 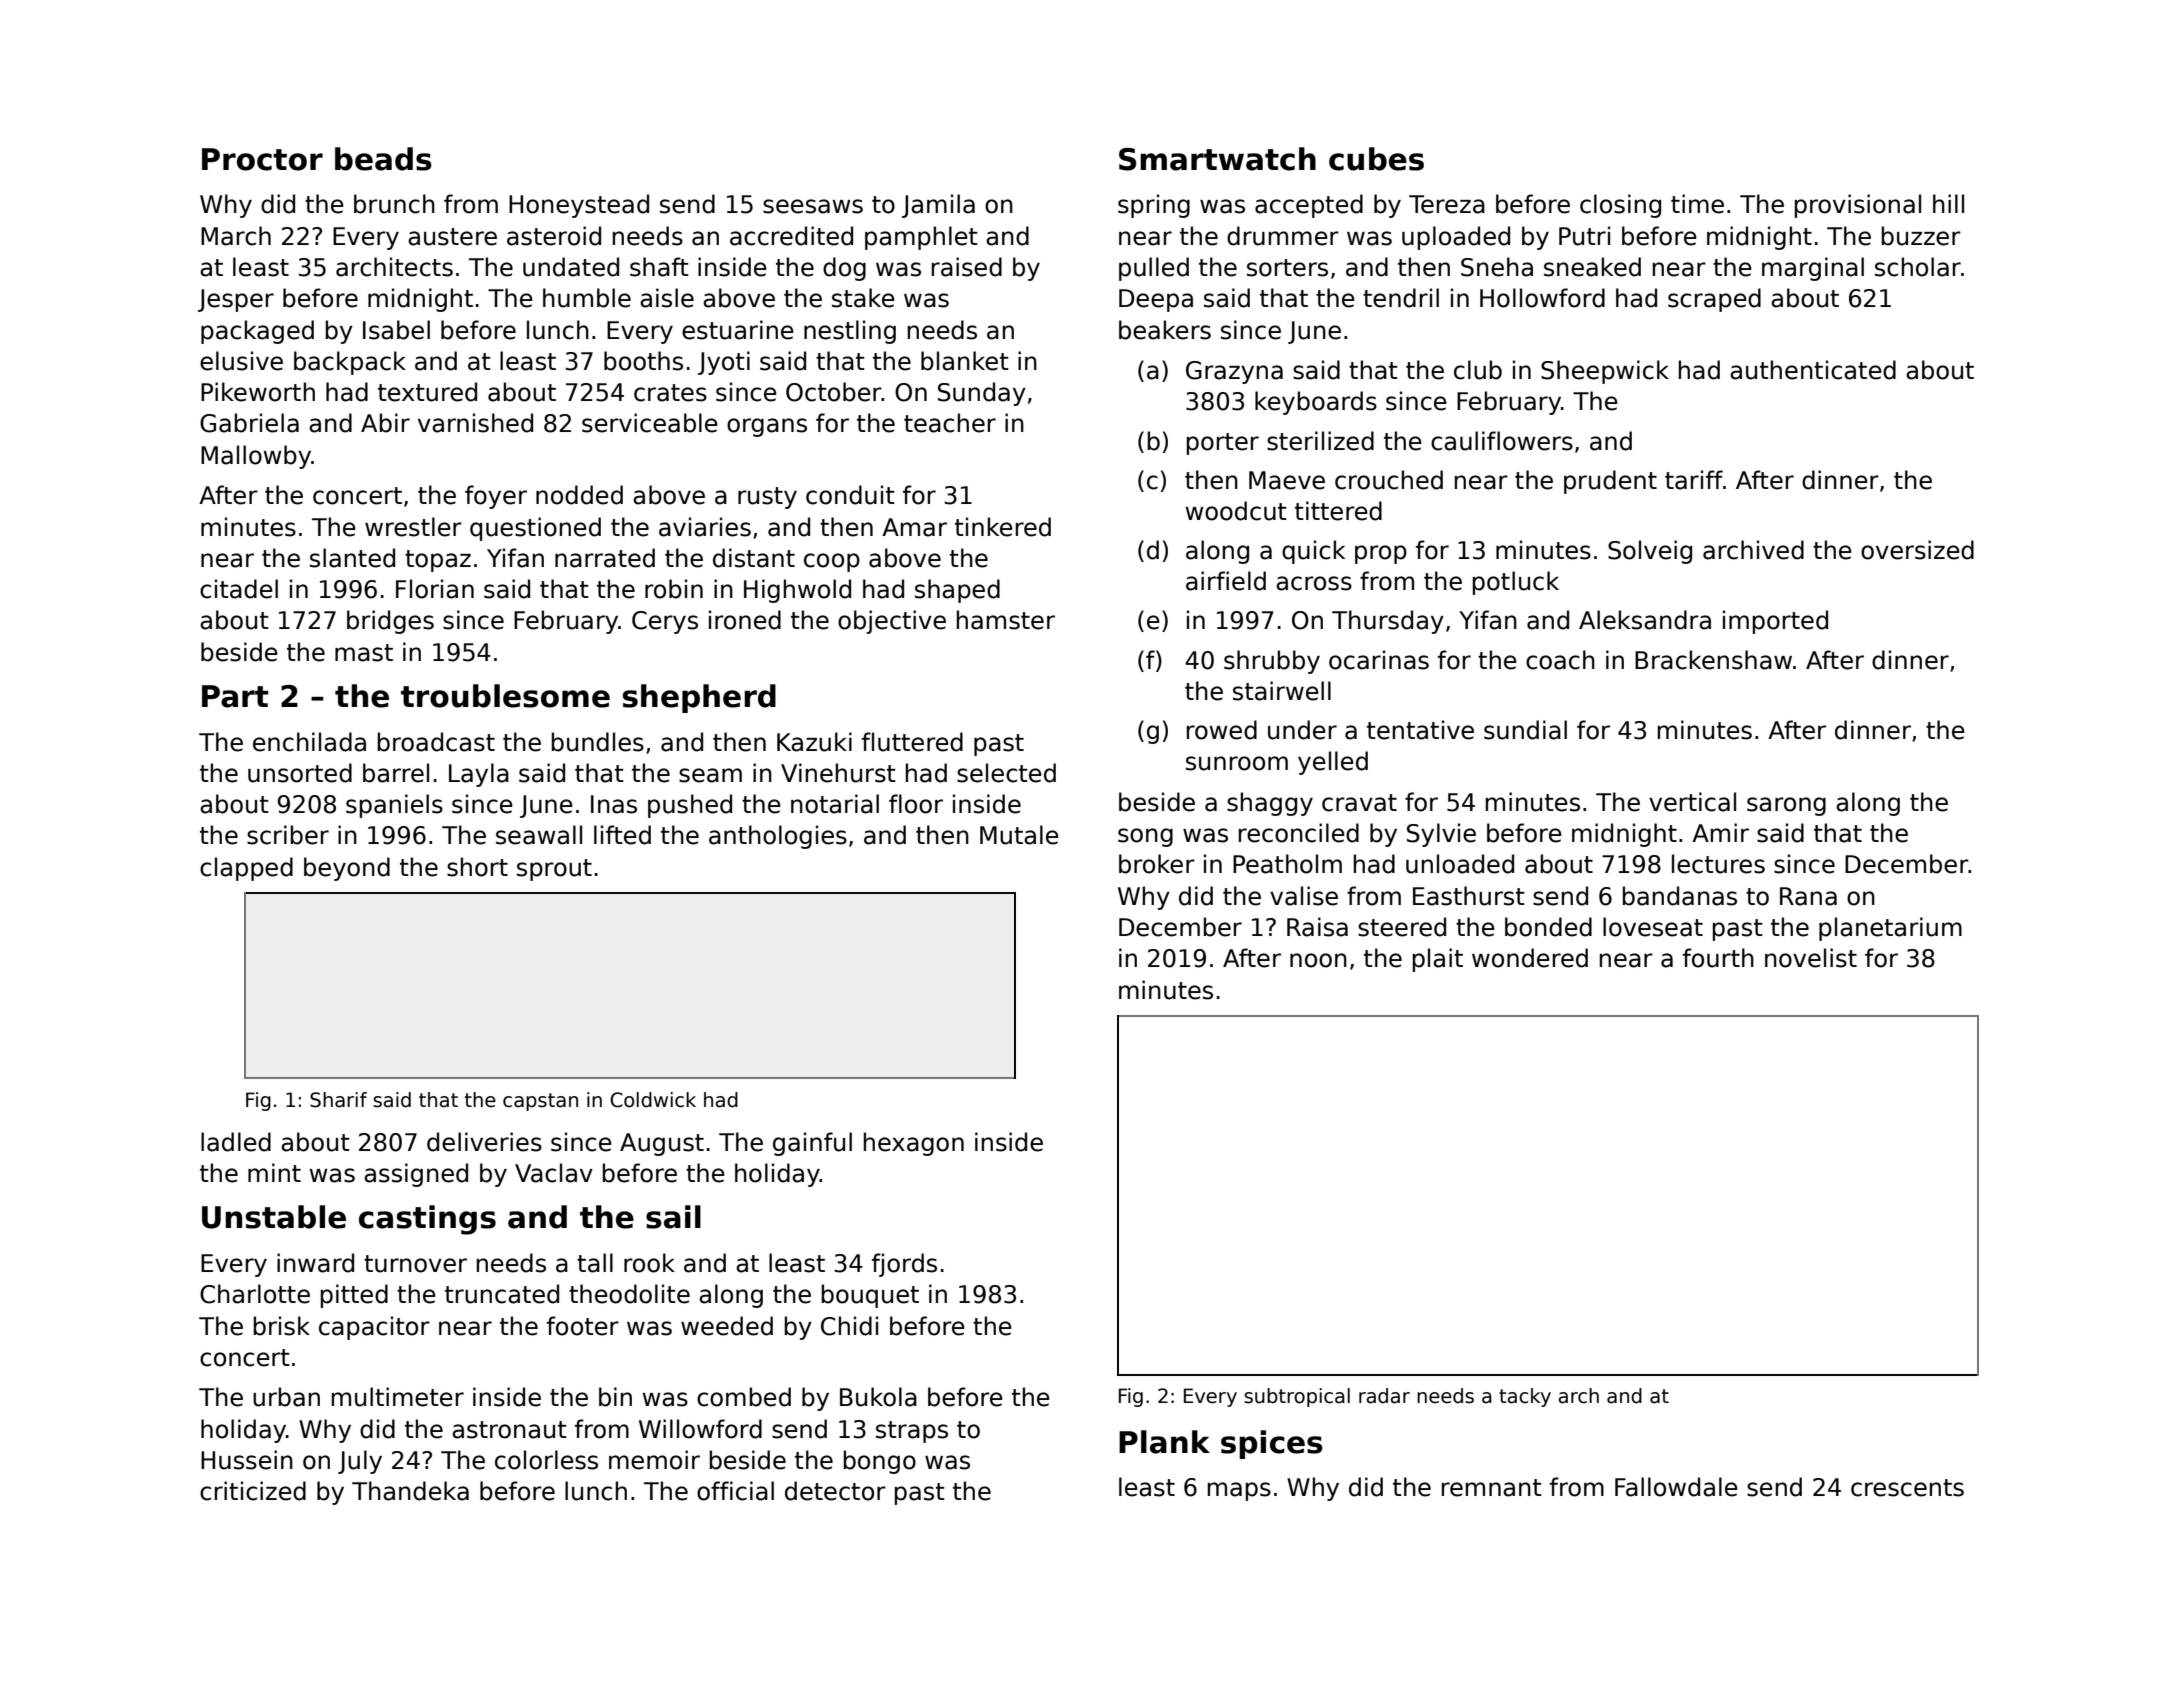 What do you see at coordinates (535, 529) in the screenshot?
I see `questioned` at bounding box center [535, 529].
